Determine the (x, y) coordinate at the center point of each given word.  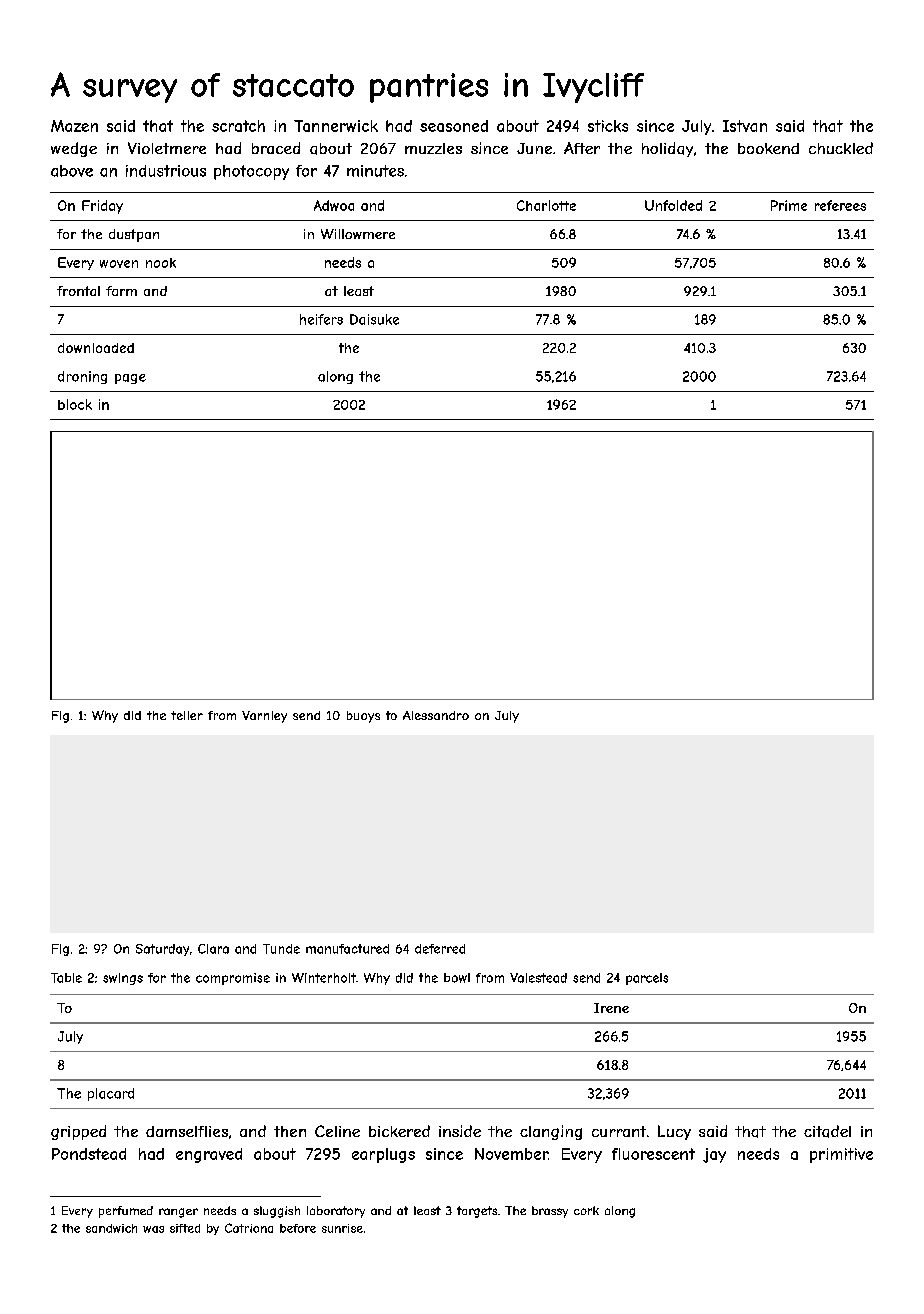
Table (66, 978)
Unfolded (673, 205)
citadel (827, 1131)
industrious (166, 171)
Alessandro (436, 715)
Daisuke (374, 319)
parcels (647, 979)
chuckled (841, 148)
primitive (841, 1155)
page (130, 379)
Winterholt (324, 978)
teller (187, 715)
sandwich (111, 1228)
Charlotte (546, 205)
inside (460, 1131)
